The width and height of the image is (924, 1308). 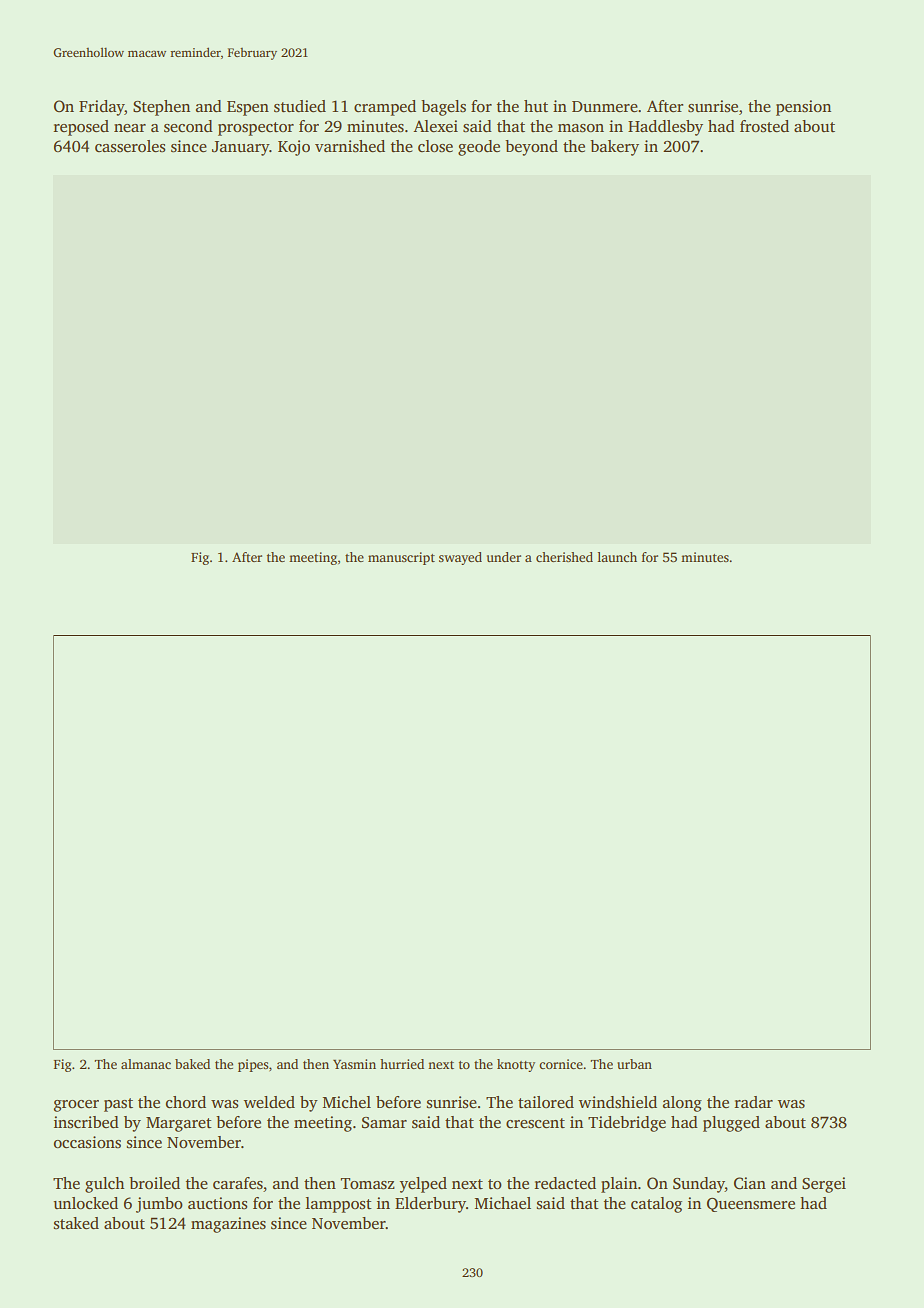 What do you see at coordinates (536, 106) in the image?
I see `hut` at bounding box center [536, 106].
